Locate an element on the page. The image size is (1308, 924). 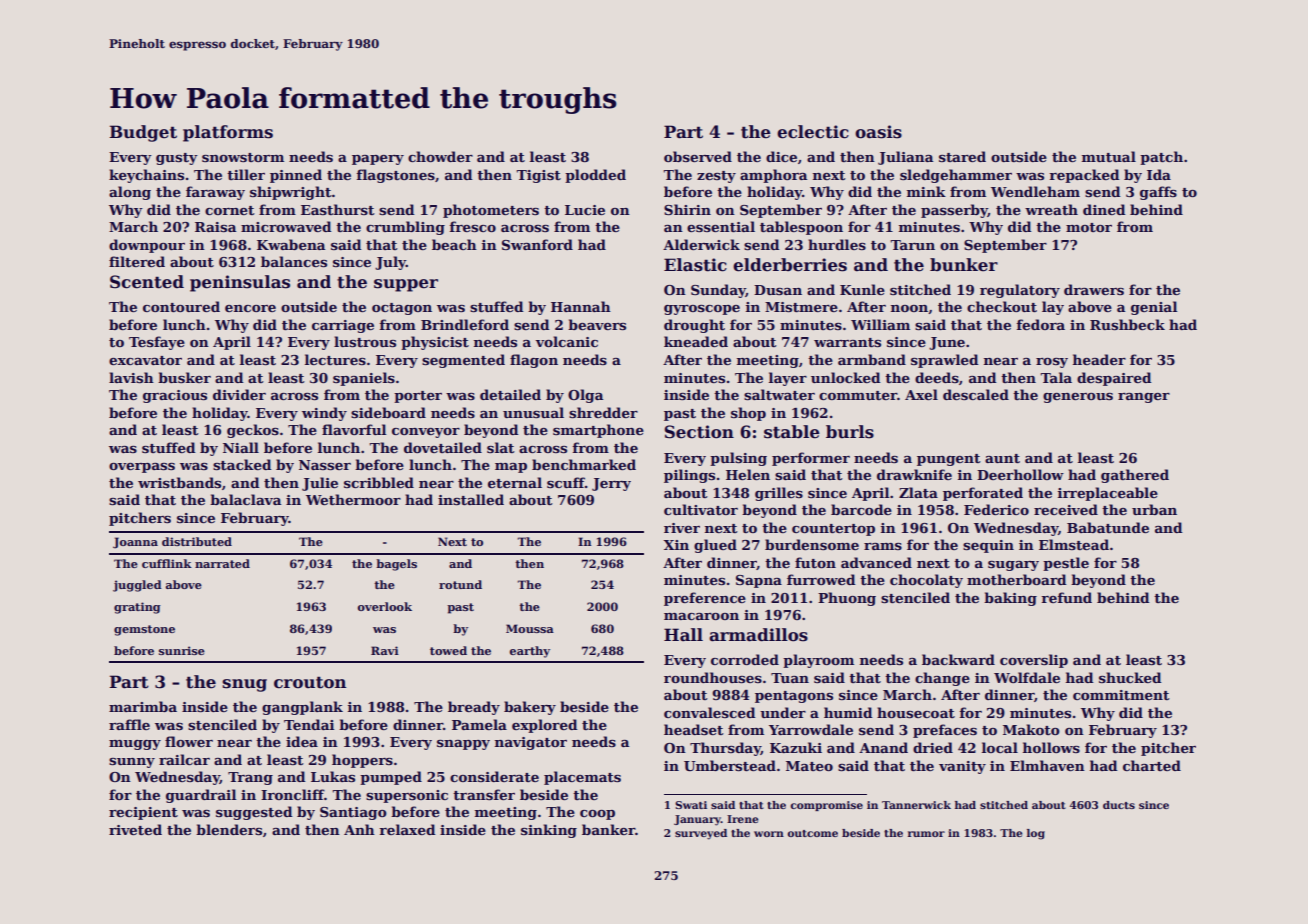
sprawled is located at coordinates (945, 361).
